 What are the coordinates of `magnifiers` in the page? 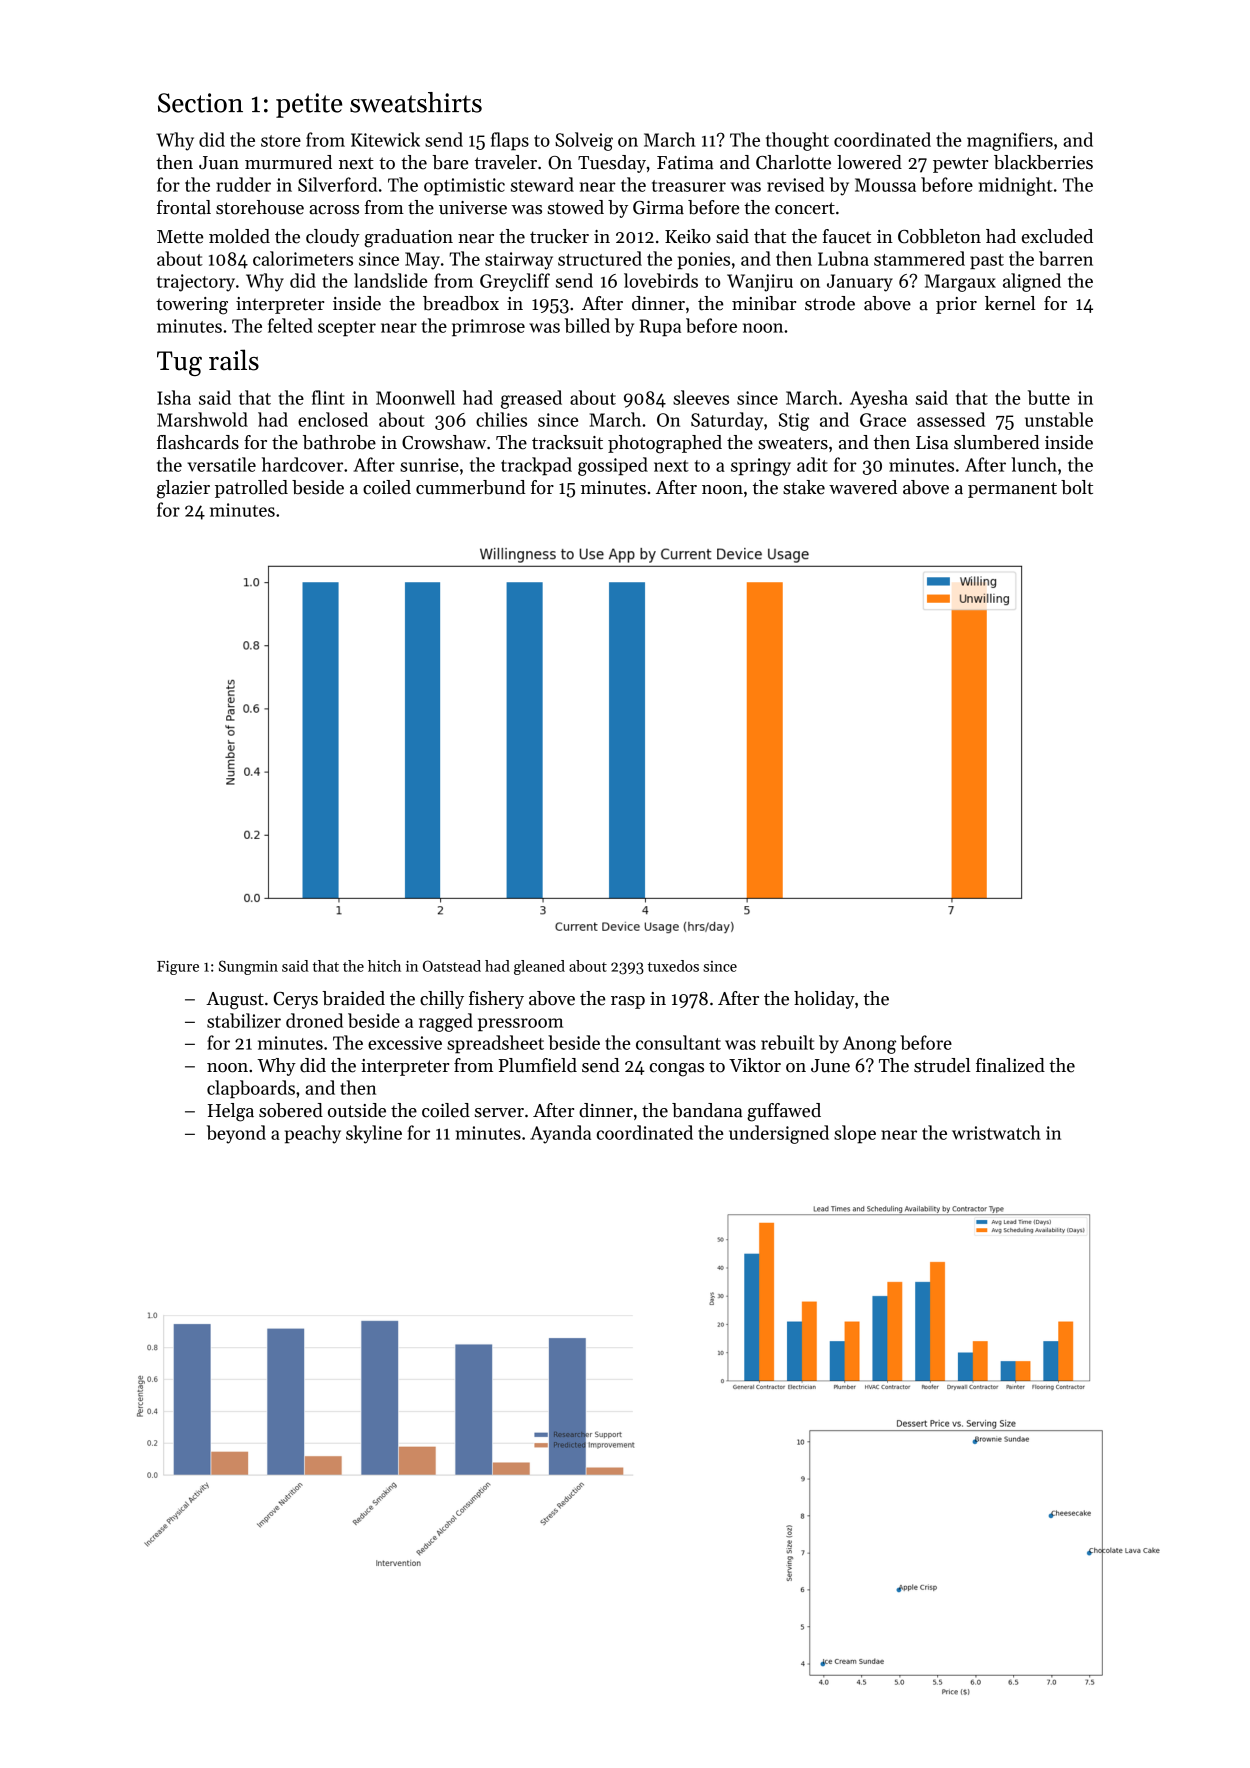 It's located at (1010, 141).
